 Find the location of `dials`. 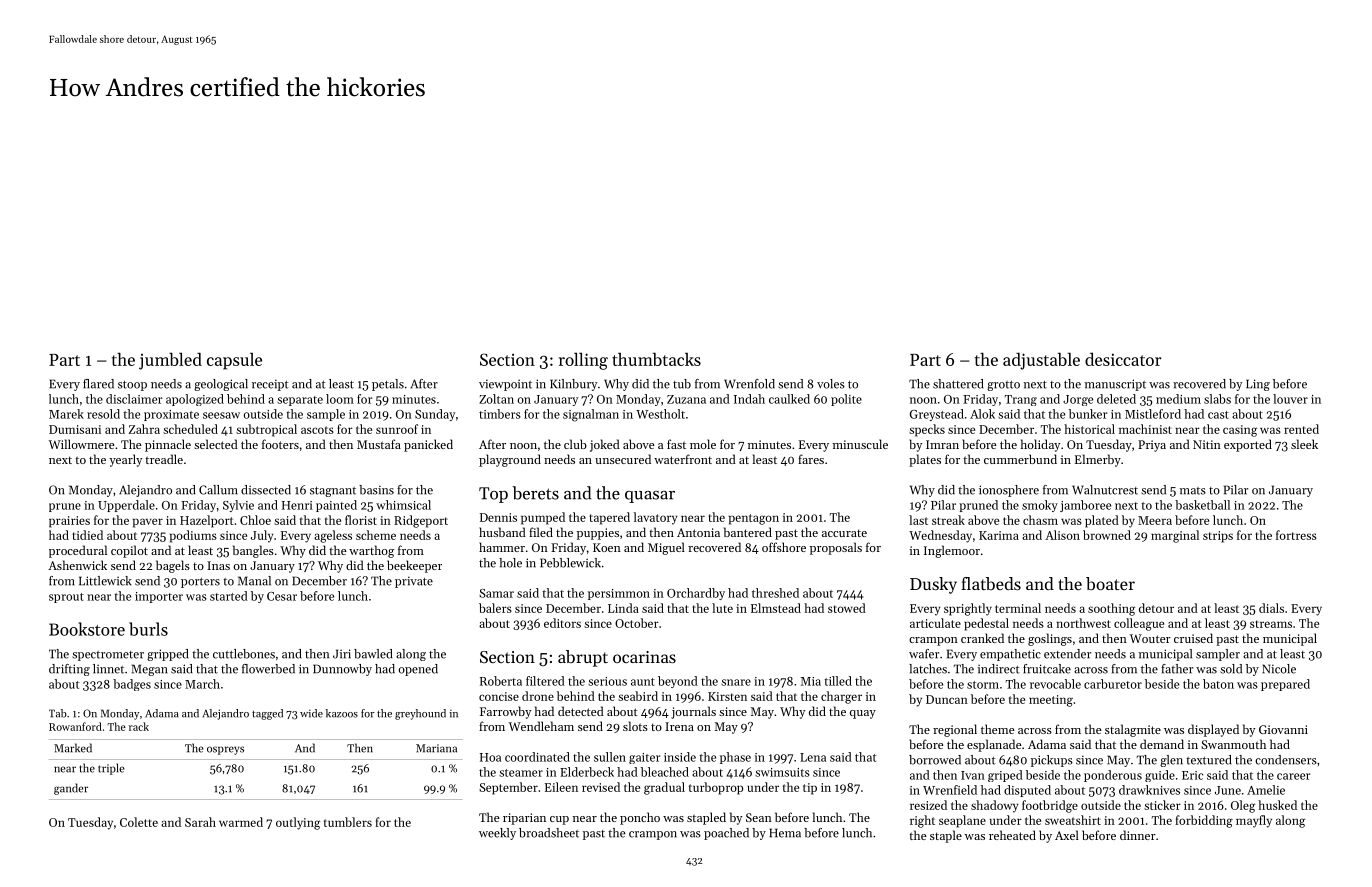

dials is located at coordinates (1271, 608).
